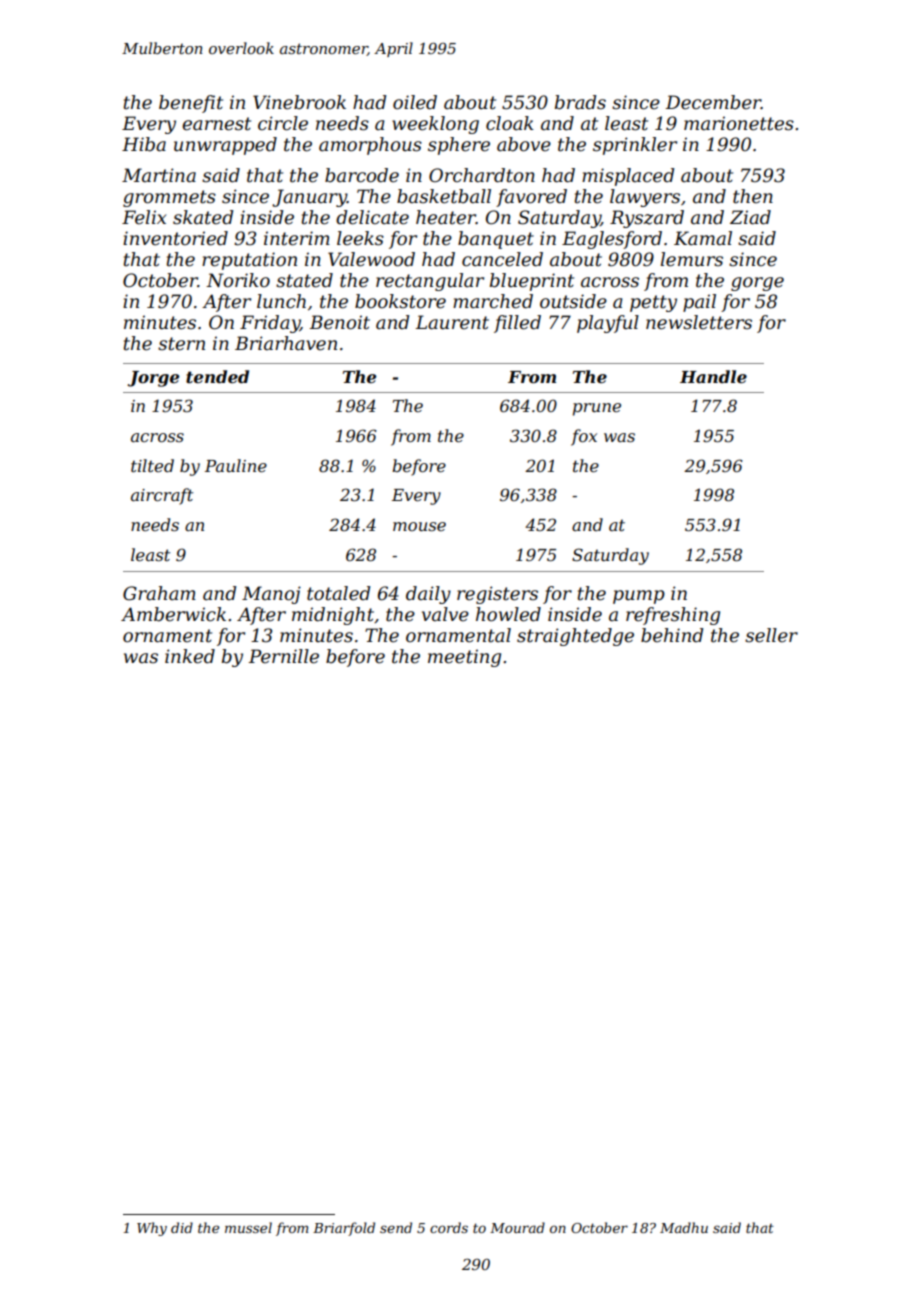 Image resolution: width=924 pixels, height=1308 pixels. Describe the element at coordinates (684, 1227) in the image. I see `Madhu` at that location.
